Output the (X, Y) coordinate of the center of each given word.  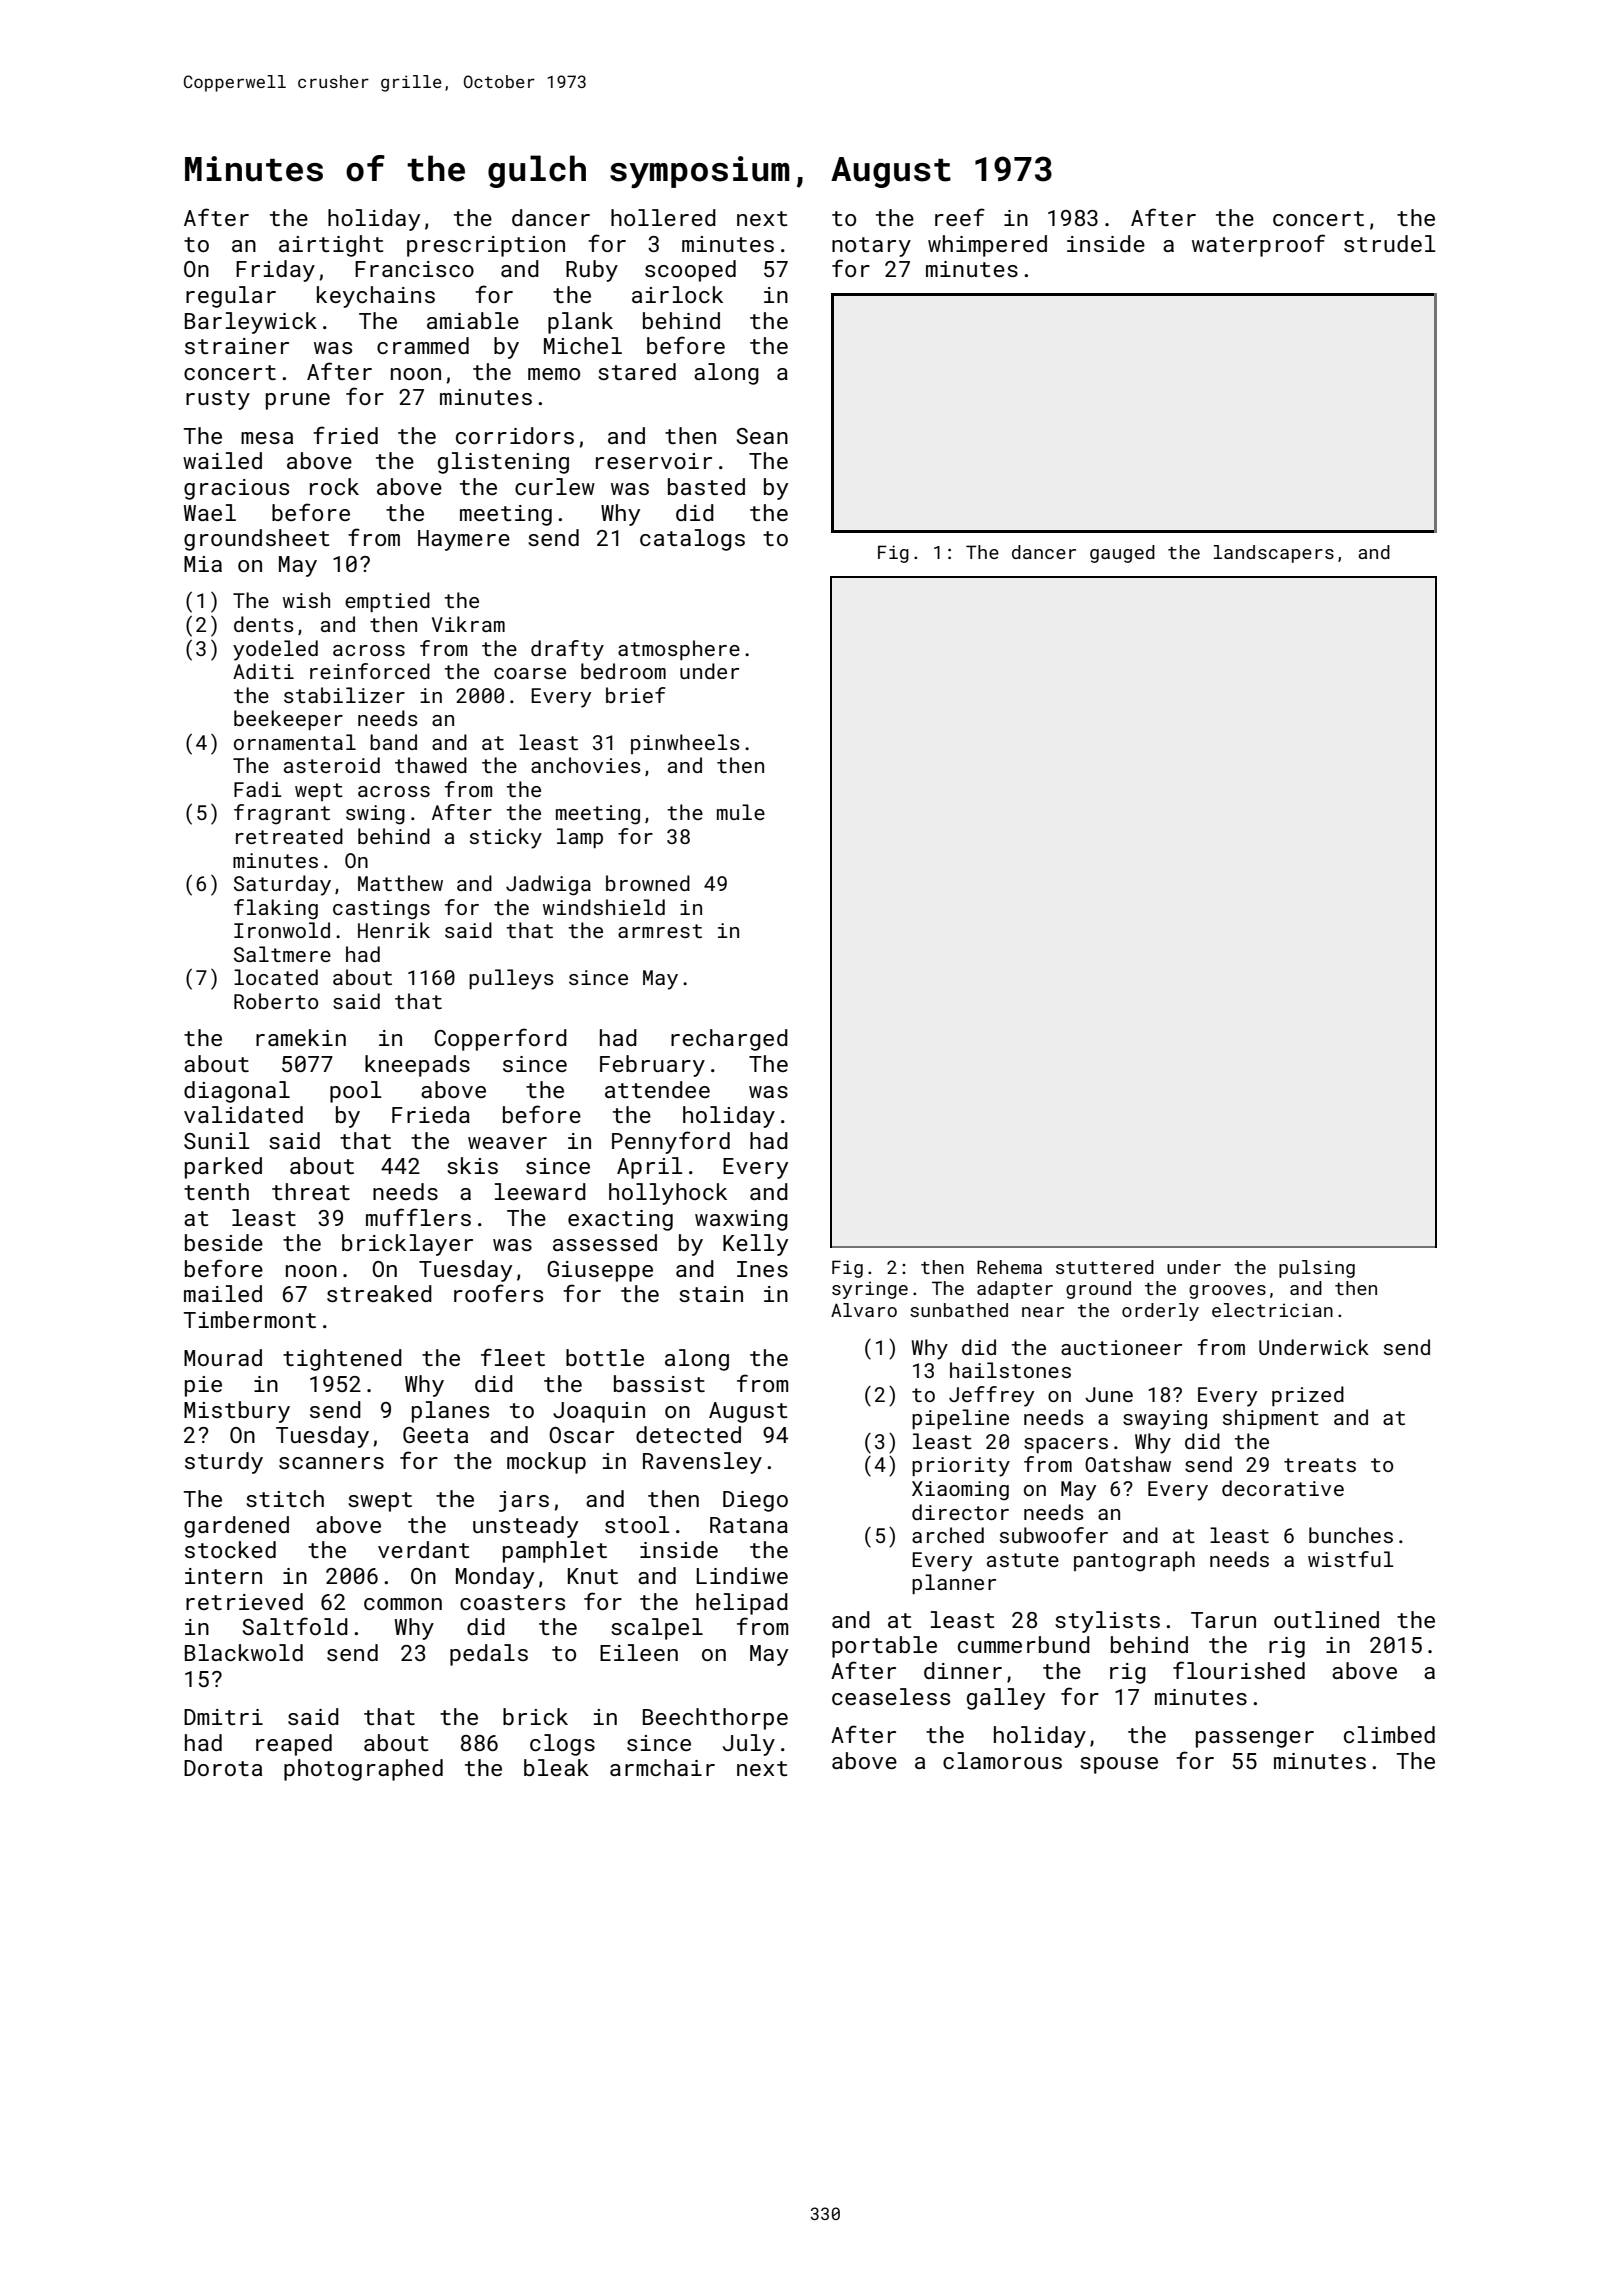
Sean (762, 436)
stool (637, 1524)
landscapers (1274, 554)
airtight (331, 246)
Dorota (223, 1768)
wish (306, 600)
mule (741, 812)
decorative (1283, 1488)
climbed (1389, 1734)
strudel (1389, 243)
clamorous (1002, 1760)
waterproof (1258, 245)
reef (960, 217)
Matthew (400, 883)
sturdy (224, 1463)
